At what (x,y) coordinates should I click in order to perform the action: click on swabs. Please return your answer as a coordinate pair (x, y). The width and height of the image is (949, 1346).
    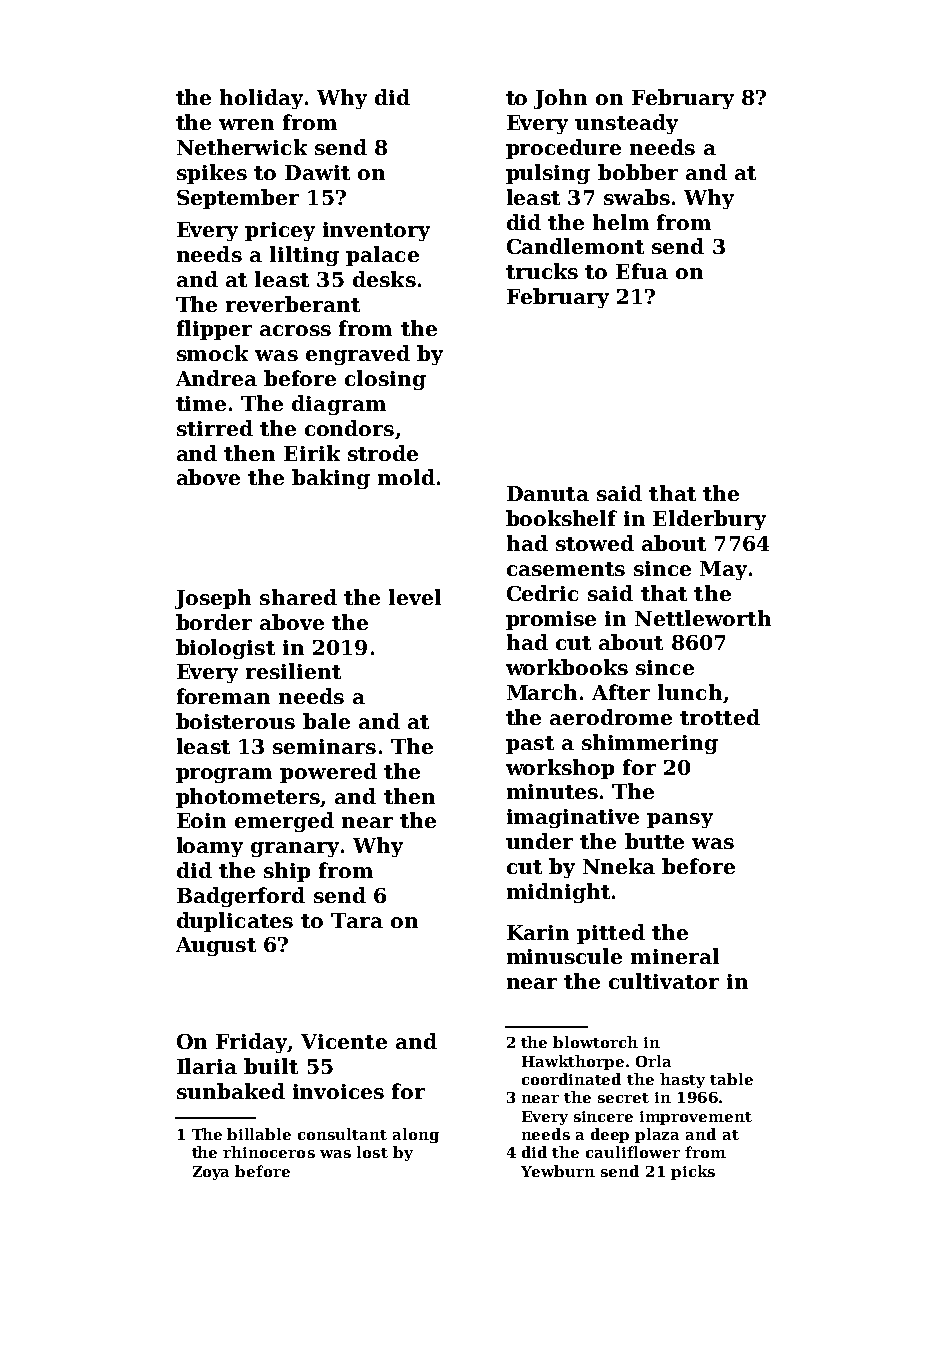
    Looking at the image, I should click on (637, 197).
